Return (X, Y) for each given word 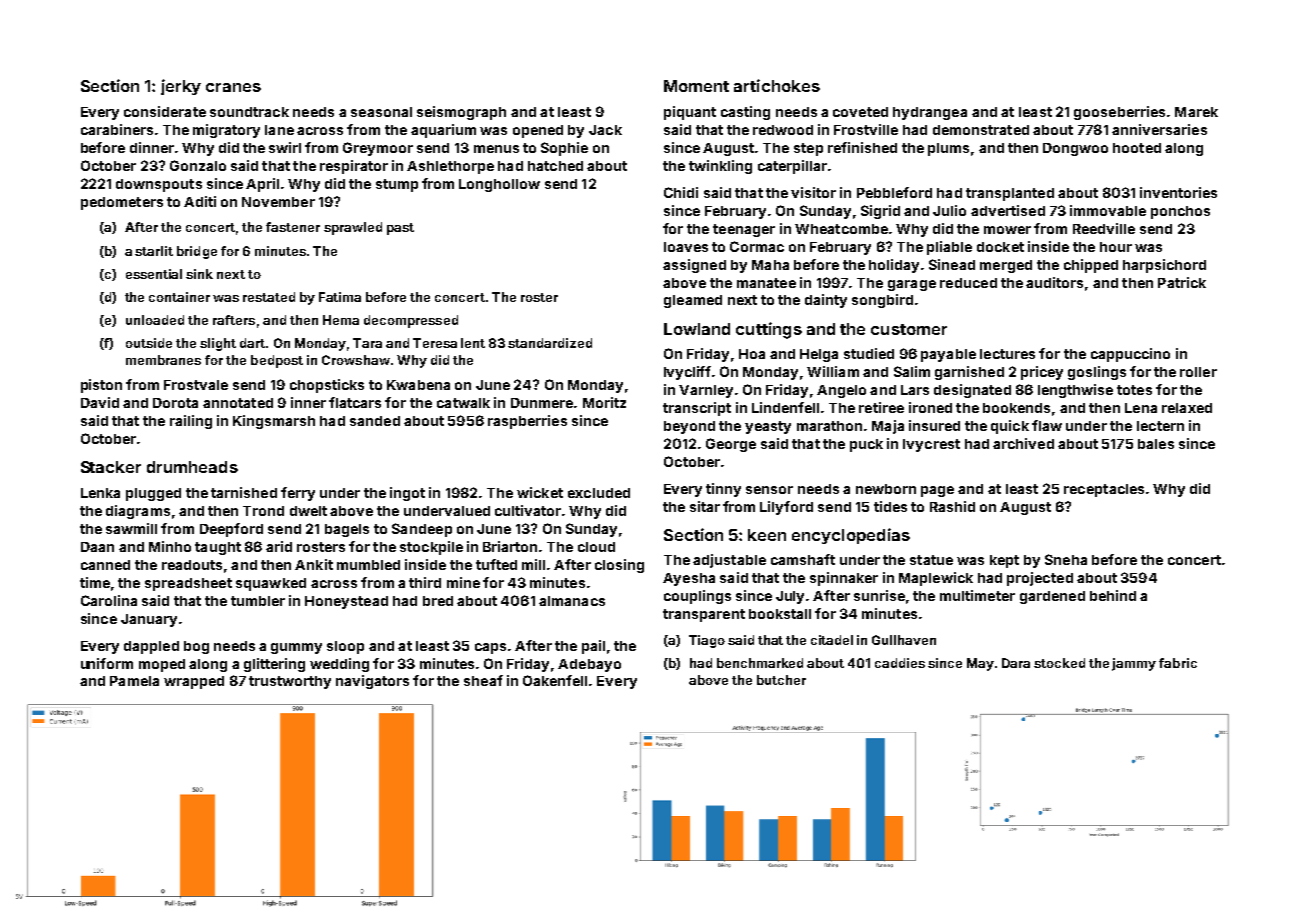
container (179, 297)
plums (948, 149)
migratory (226, 131)
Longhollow (499, 185)
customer (909, 329)
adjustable (729, 561)
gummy (296, 648)
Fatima (340, 297)
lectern (1160, 426)
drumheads (192, 467)
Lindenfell (785, 407)
